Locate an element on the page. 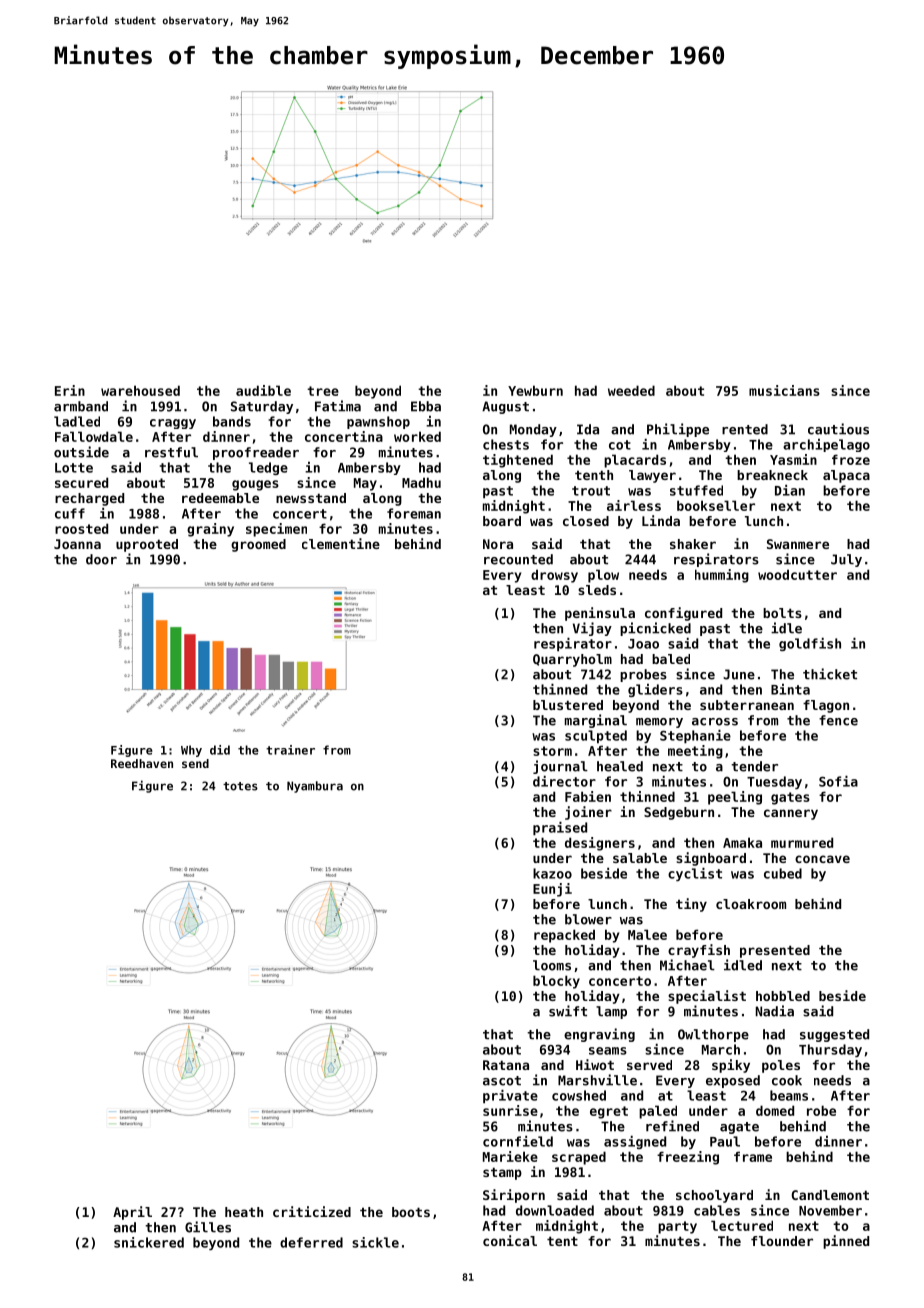 The width and height of the page is (924, 1308). boots is located at coordinates (411, 1212).
